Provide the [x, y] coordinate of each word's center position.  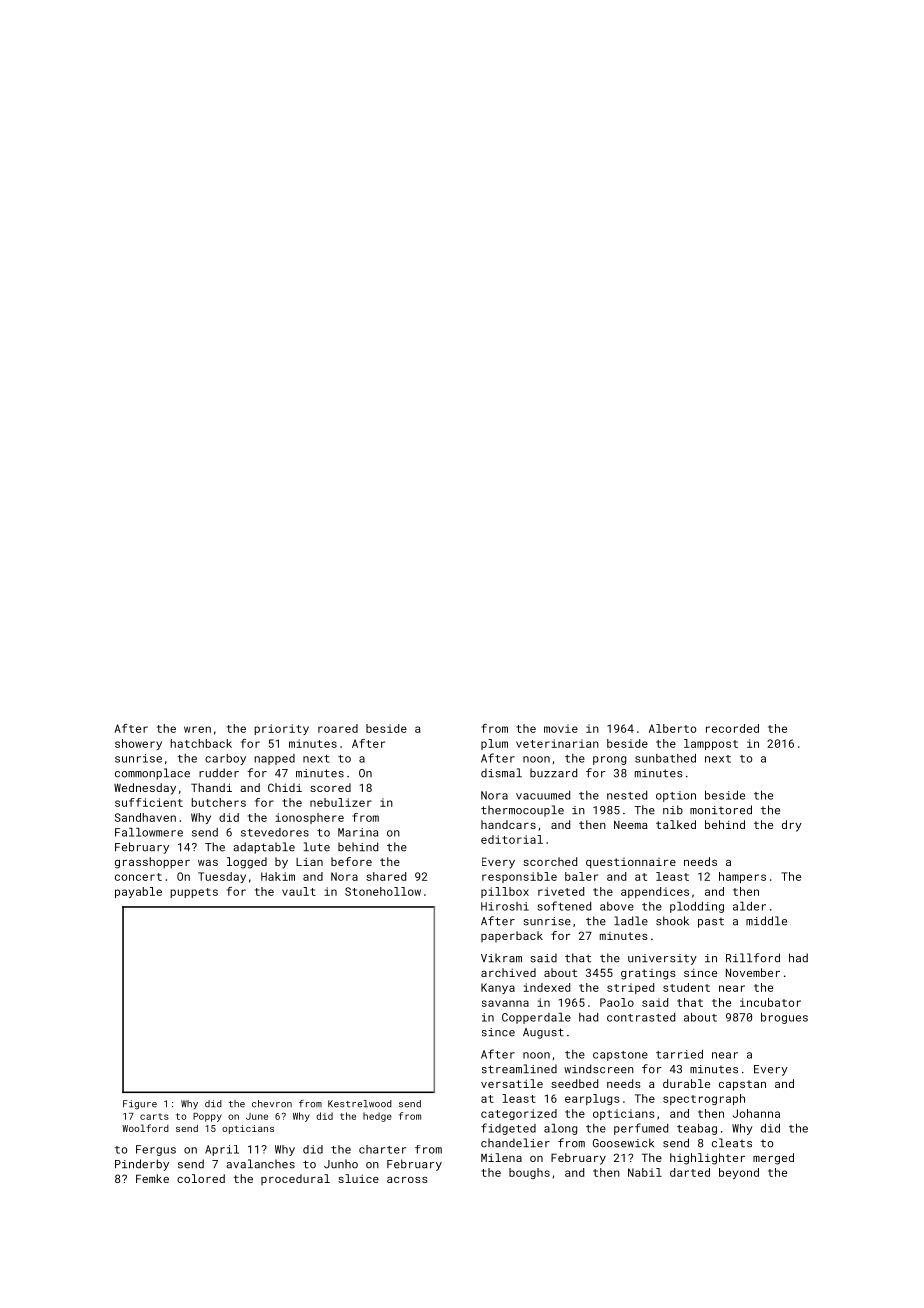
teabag [697, 1129]
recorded [732, 728]
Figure [140, 1104]
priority [281, 729]
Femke [152, 1178]
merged [773, 1159]
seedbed [574, 1083]
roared [338, 728]
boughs [529, 1173]
